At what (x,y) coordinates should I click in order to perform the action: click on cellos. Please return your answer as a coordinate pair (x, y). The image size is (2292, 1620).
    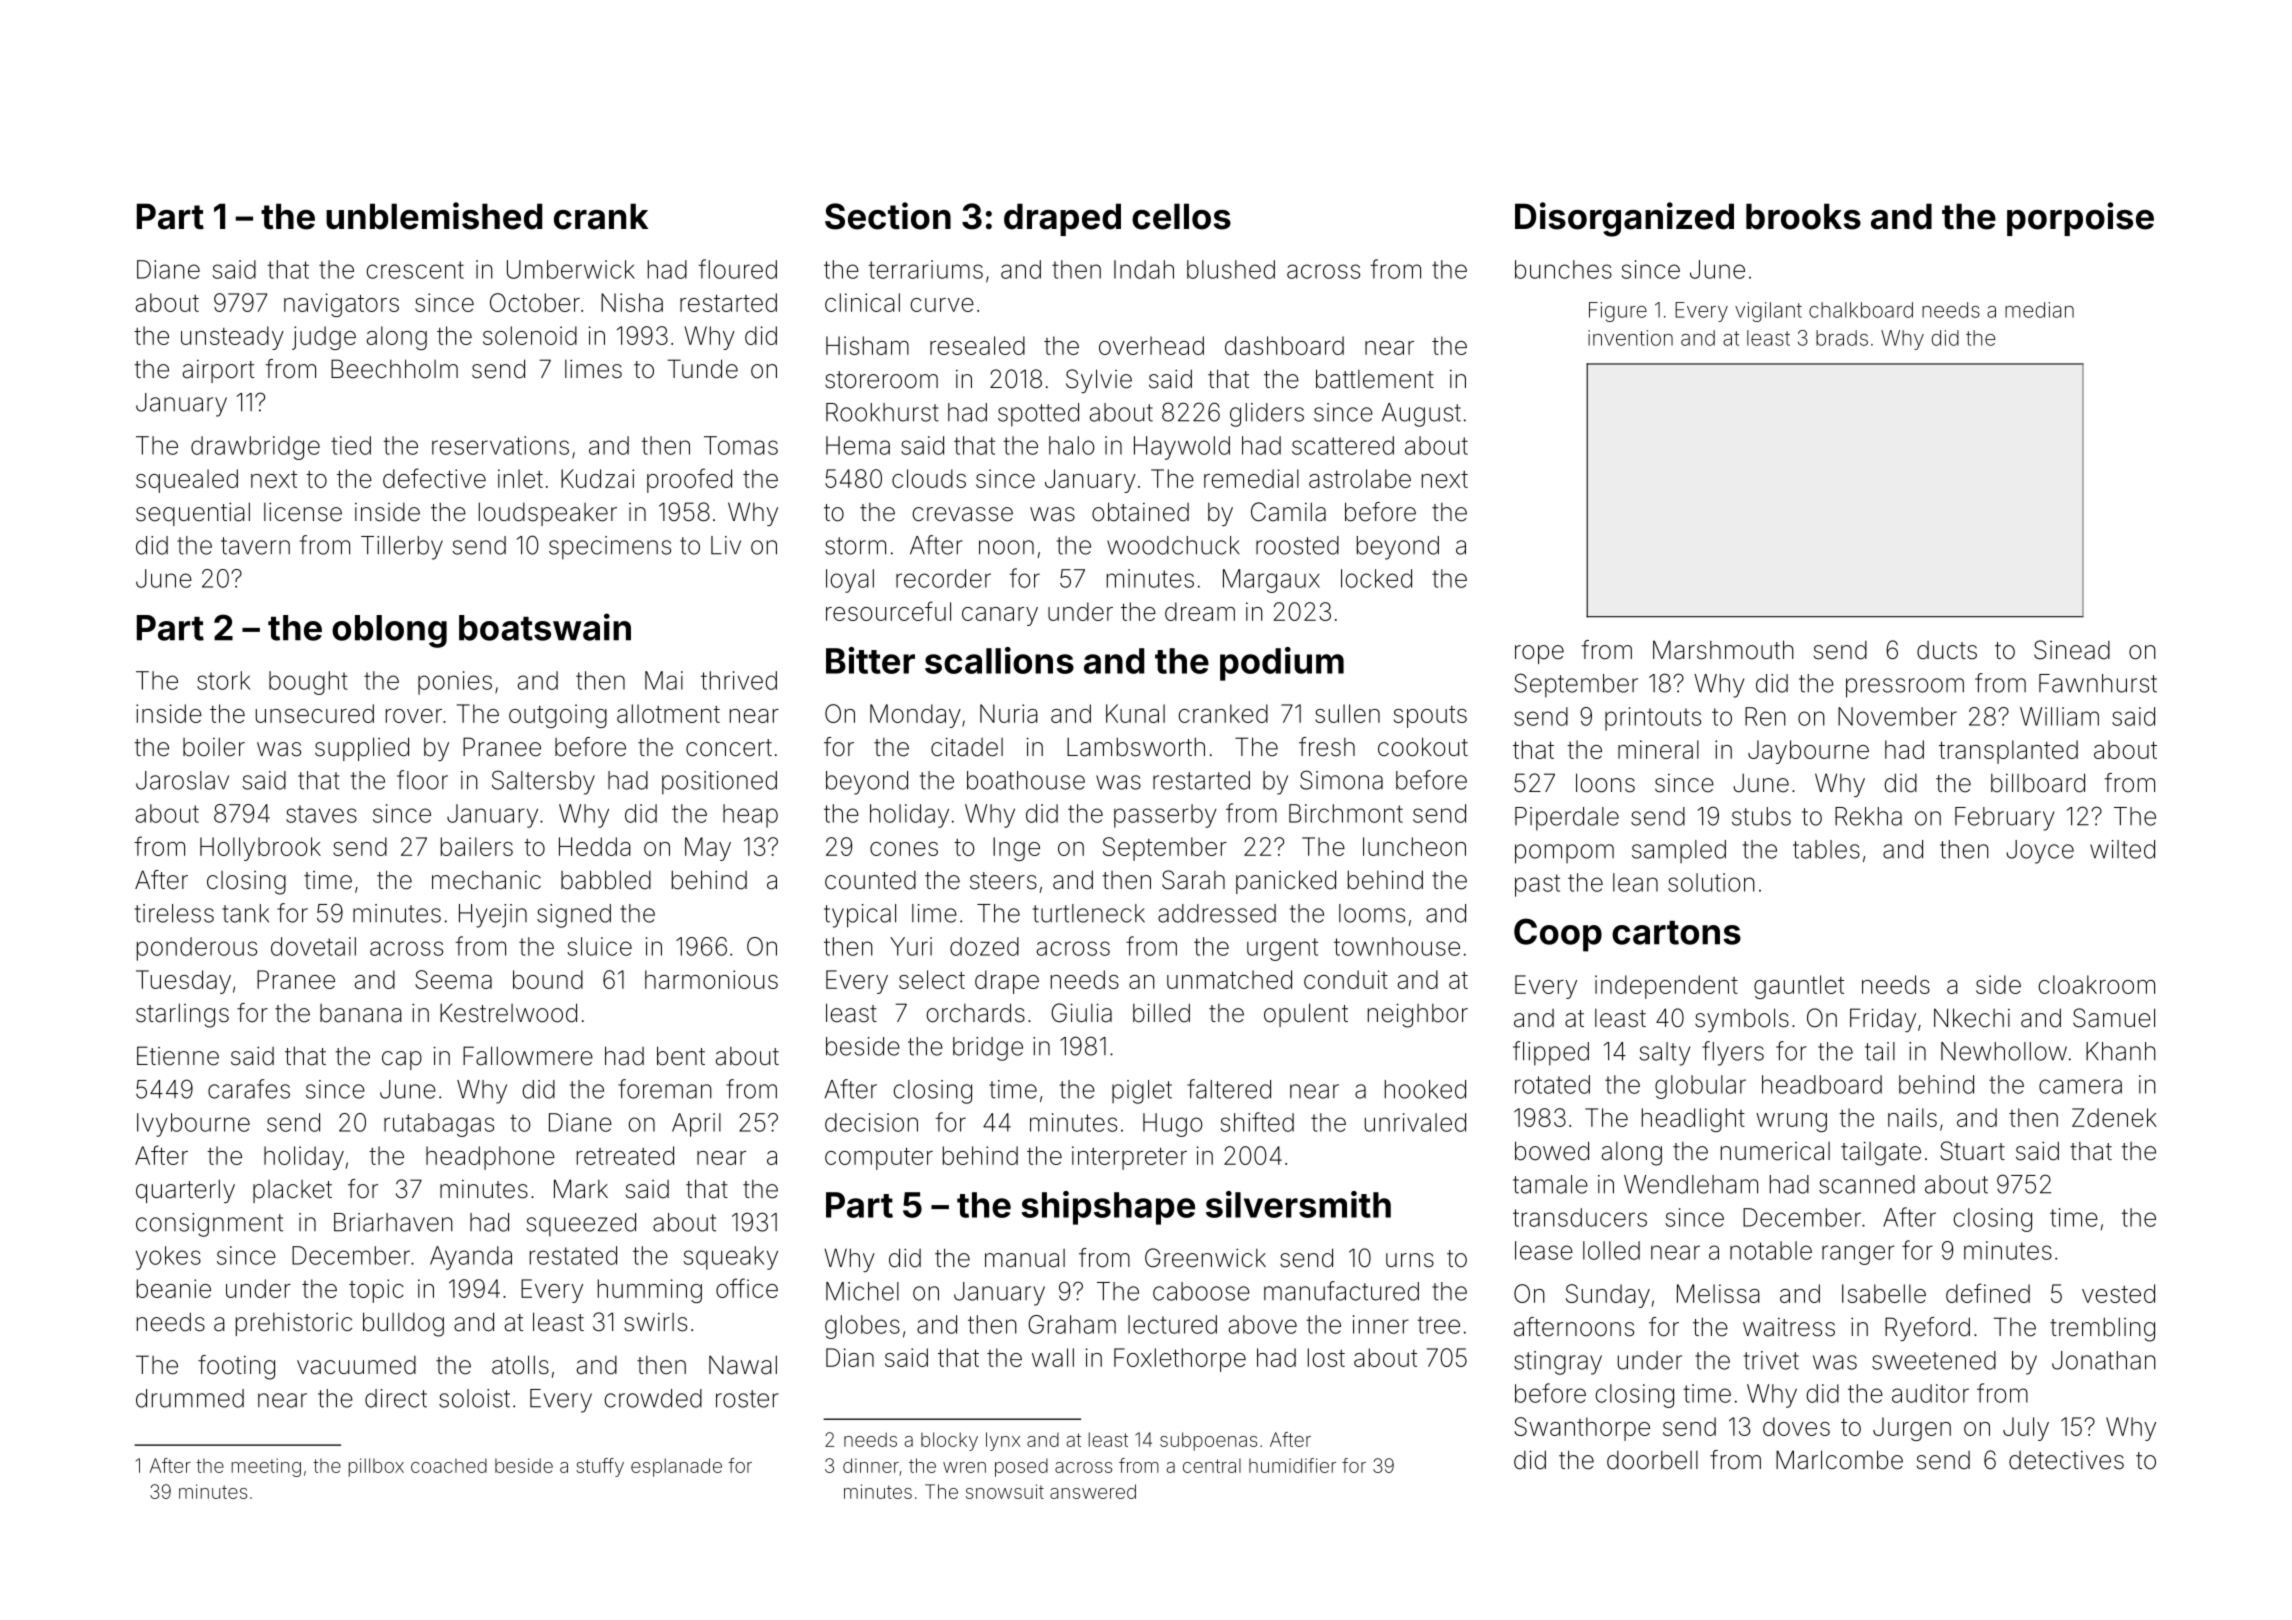
    Looking at the image, I should click on (1181, 216).
